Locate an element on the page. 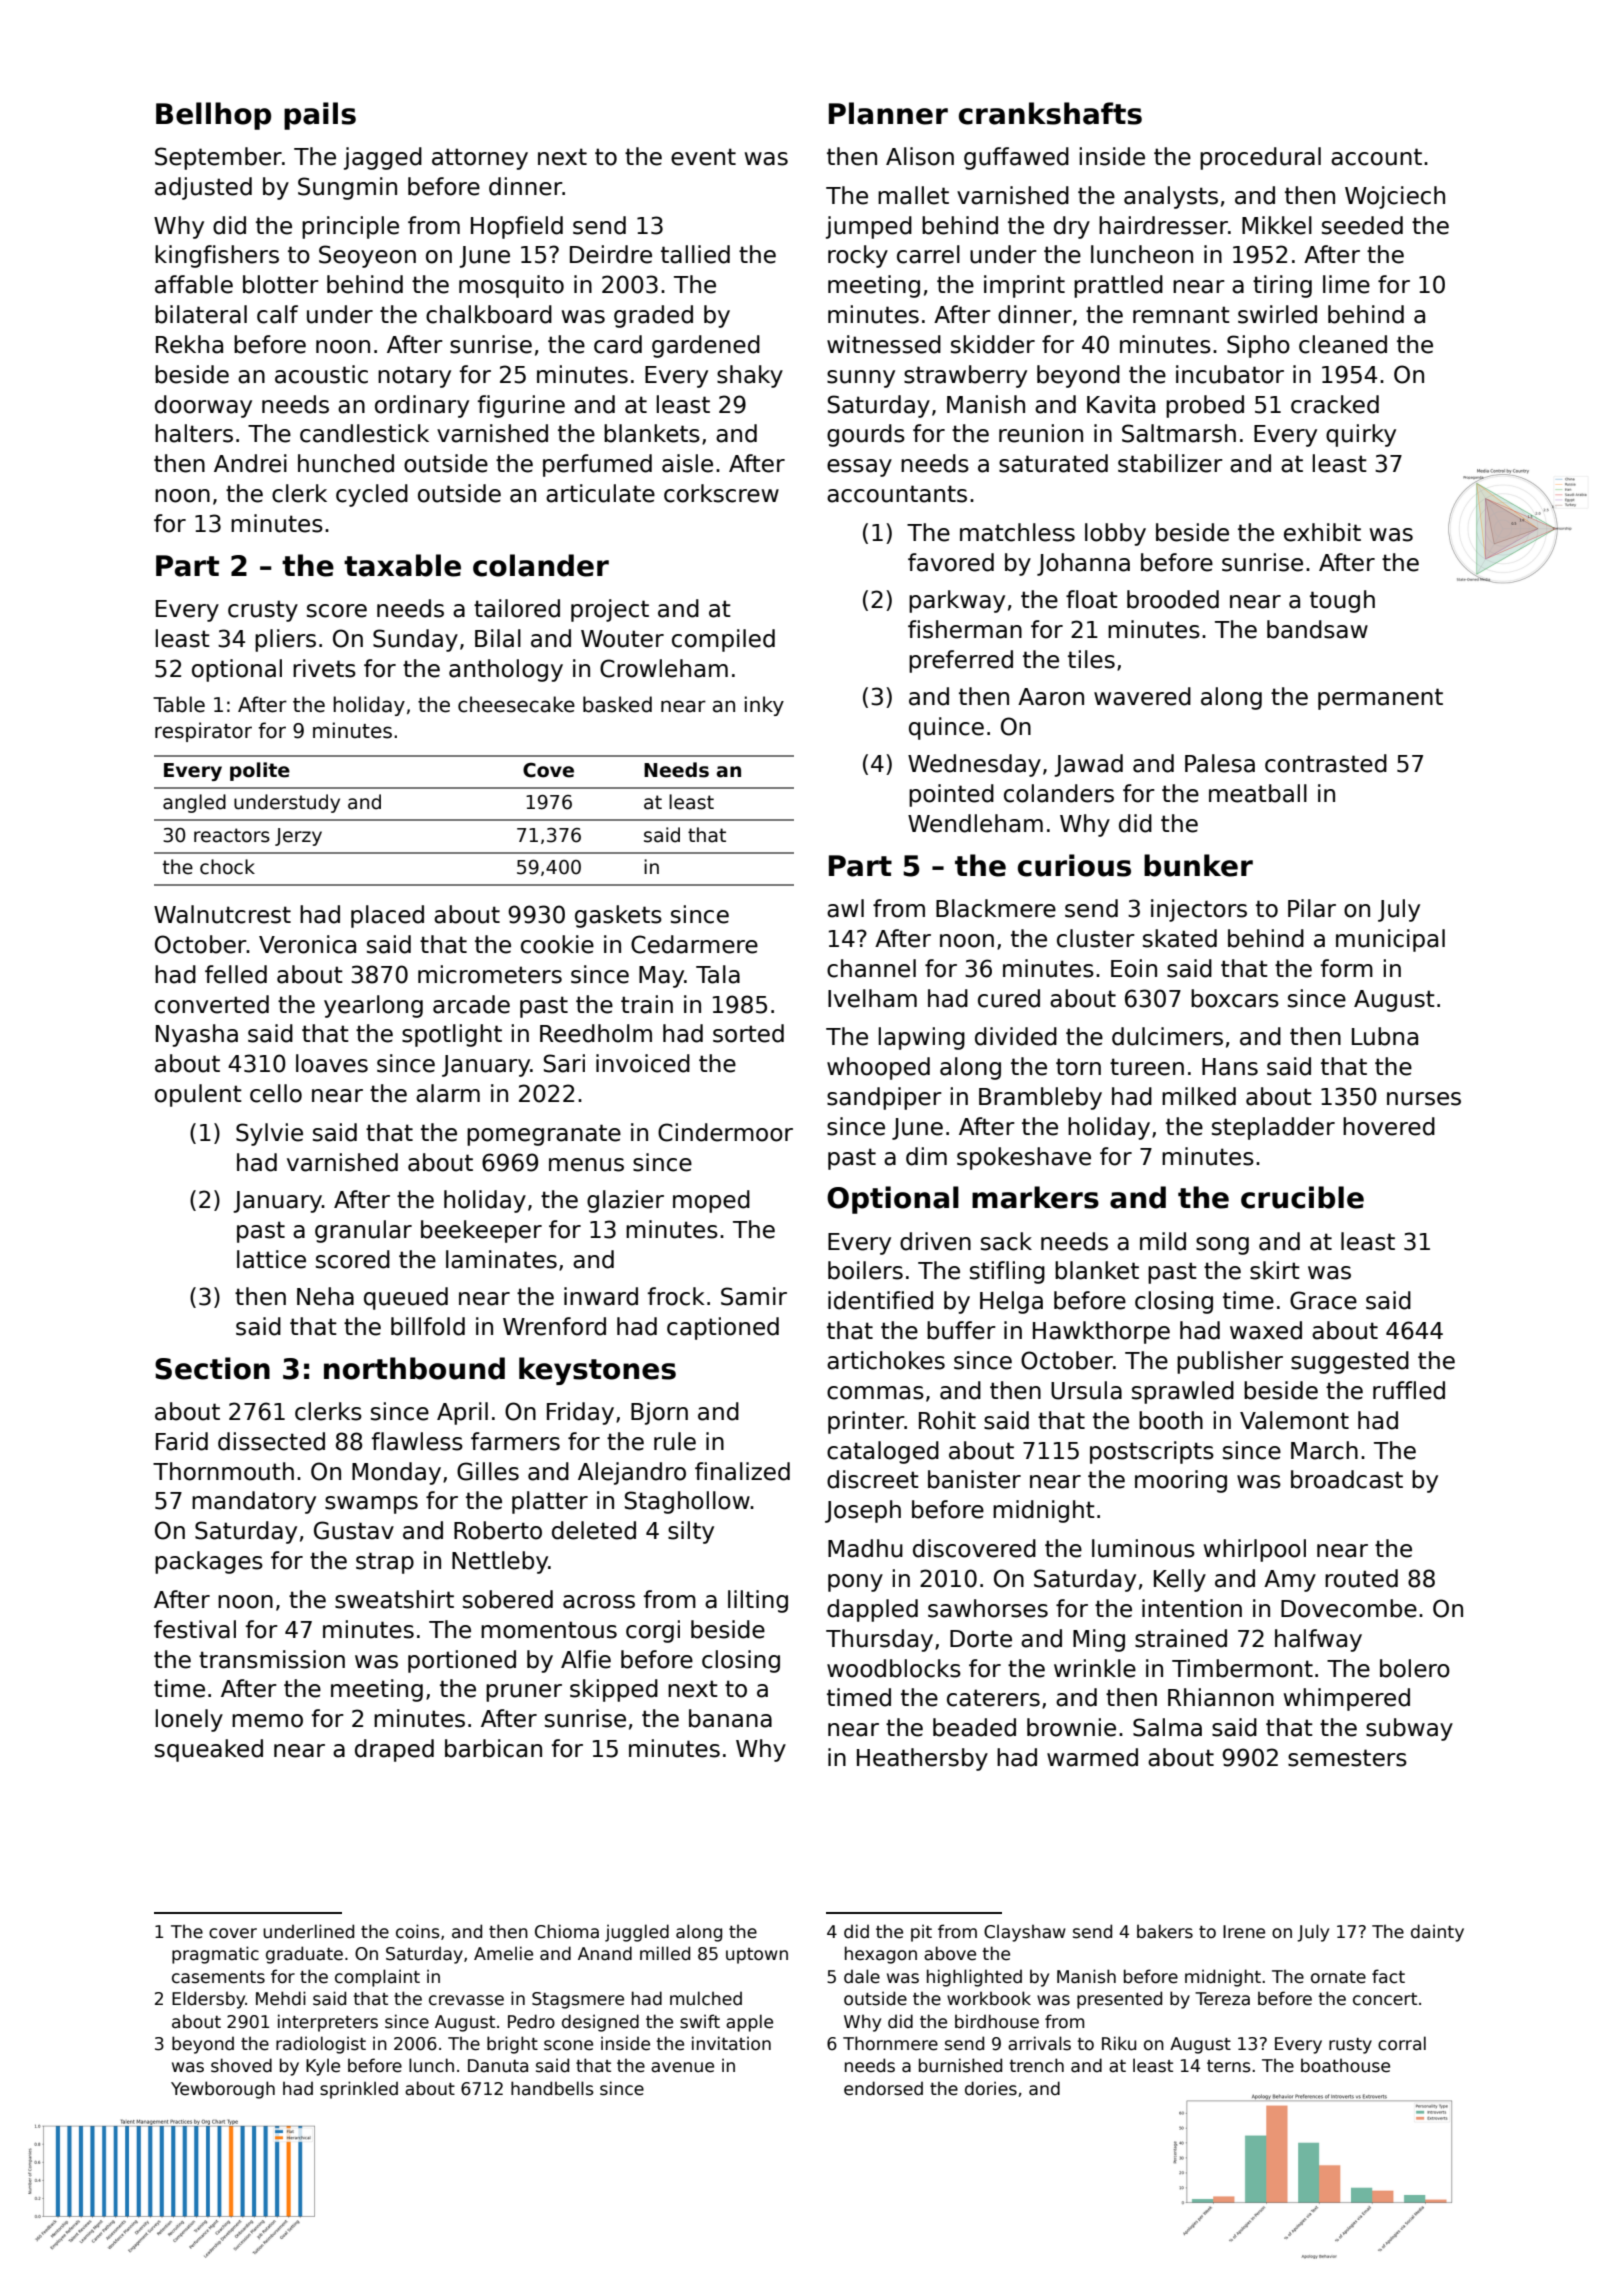 This document has width=1620, height=2292. Wouter is located at coordinates (622, 639).
